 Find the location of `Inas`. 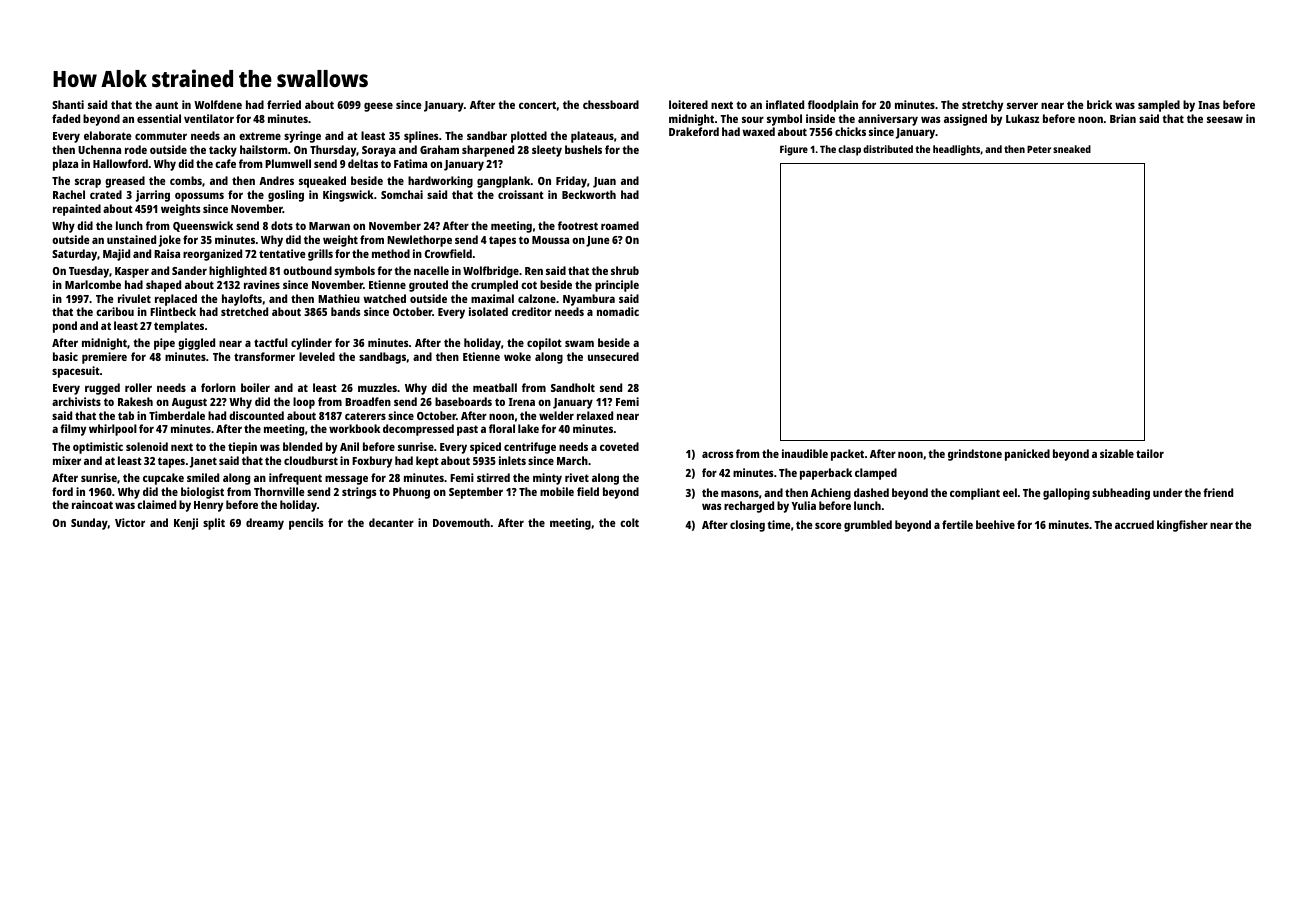

Inas is located at coordinates (1209, 105).
